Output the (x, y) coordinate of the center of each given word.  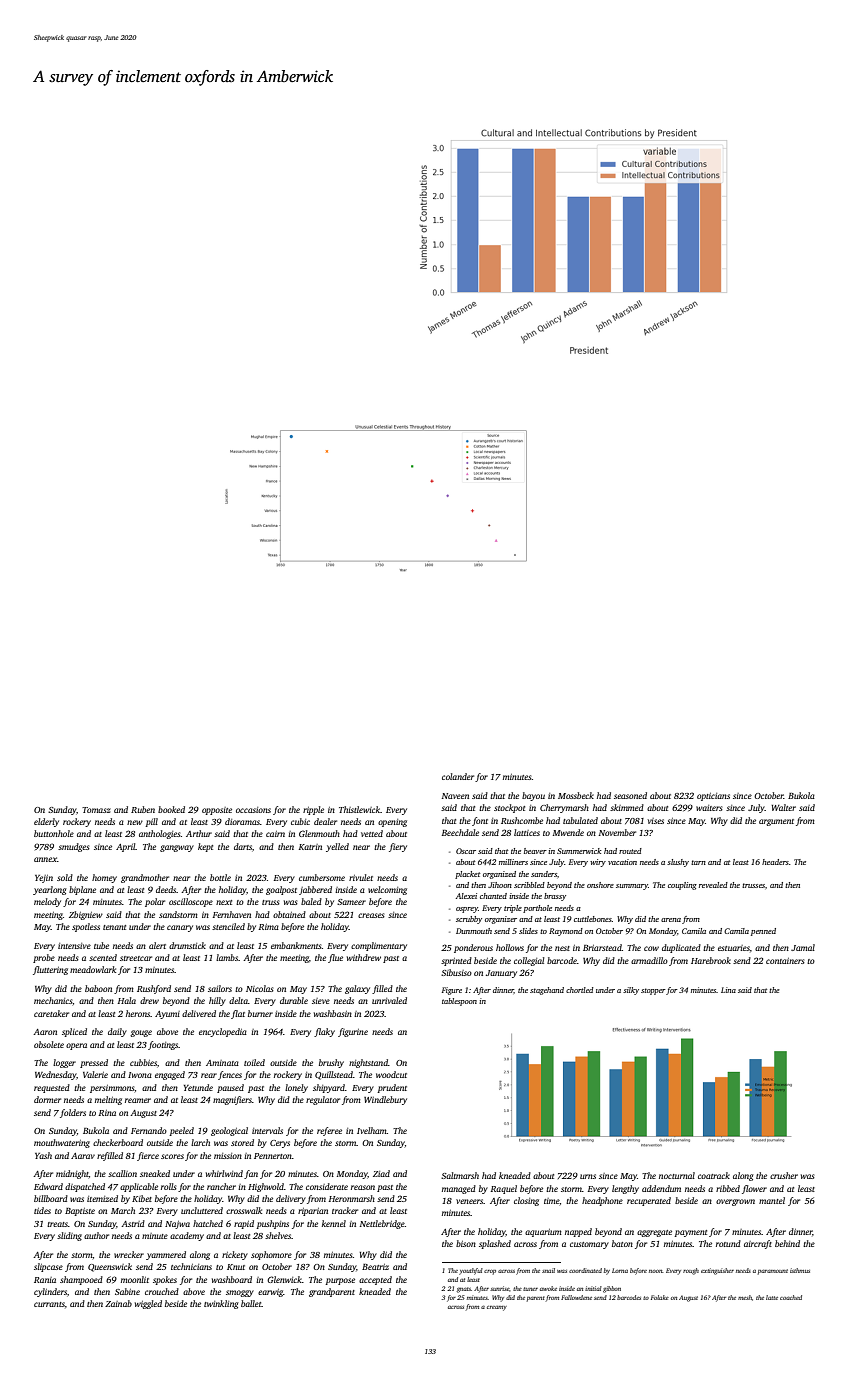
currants (49, 1304)
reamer (138, 1100)
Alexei (466, 896)
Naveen (455, 796)
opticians (713, 797)
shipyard (329, 1088)
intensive (74, 946)
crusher (784, 1175)
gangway (177, 848)
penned (763, 932)
